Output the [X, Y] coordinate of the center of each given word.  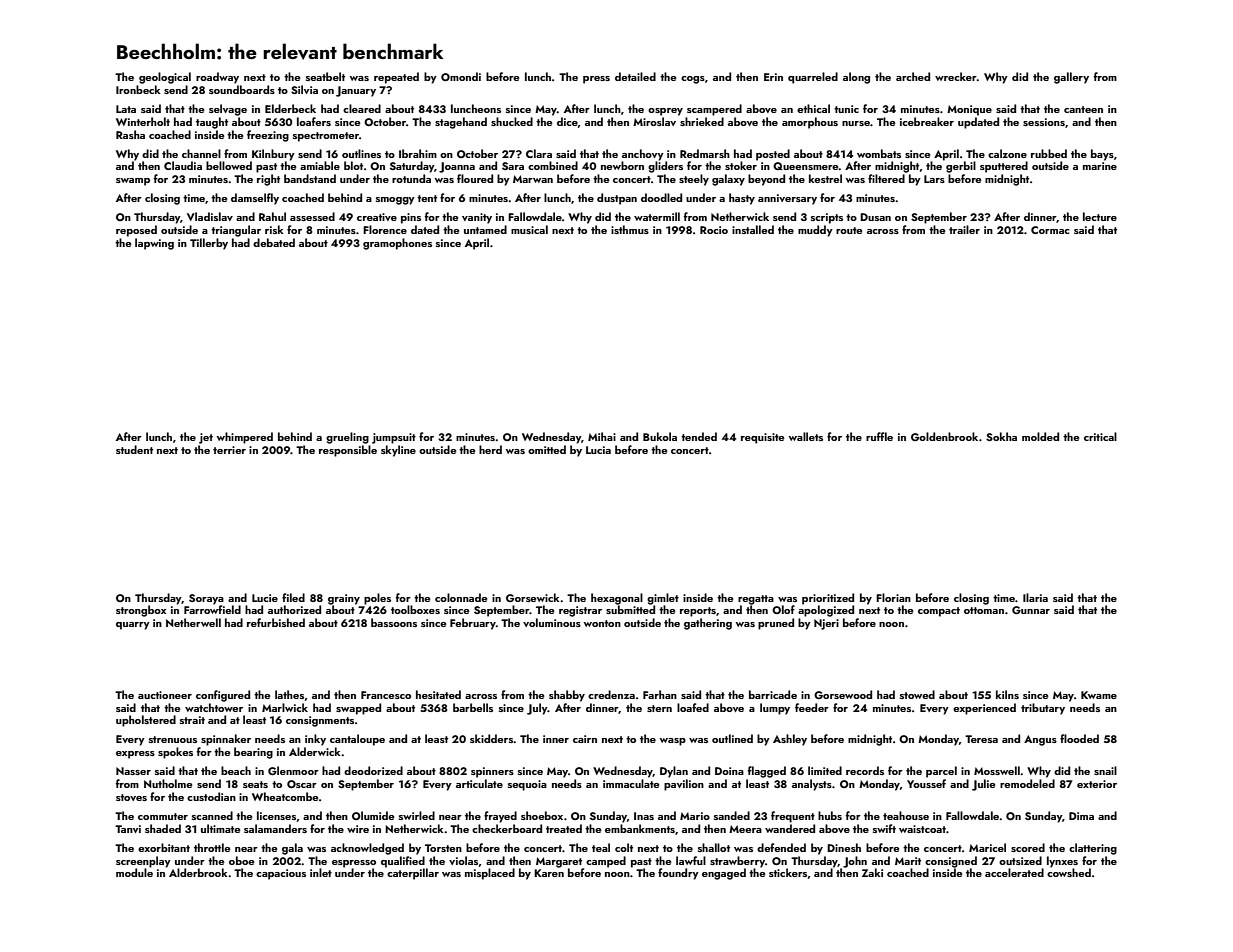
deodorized [373, 770]
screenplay [143, 862]
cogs [693, 80]
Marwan [533, 179]
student [134, 449]
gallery [1071, 78]
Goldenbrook [944, 436]
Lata [126, 109]
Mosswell [997, 770]
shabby [567, 696]
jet [206, 438]
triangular [236, 231]
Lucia [598, 450]
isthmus [630, 229]
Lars [934, 179]
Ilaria [1035, 597]
